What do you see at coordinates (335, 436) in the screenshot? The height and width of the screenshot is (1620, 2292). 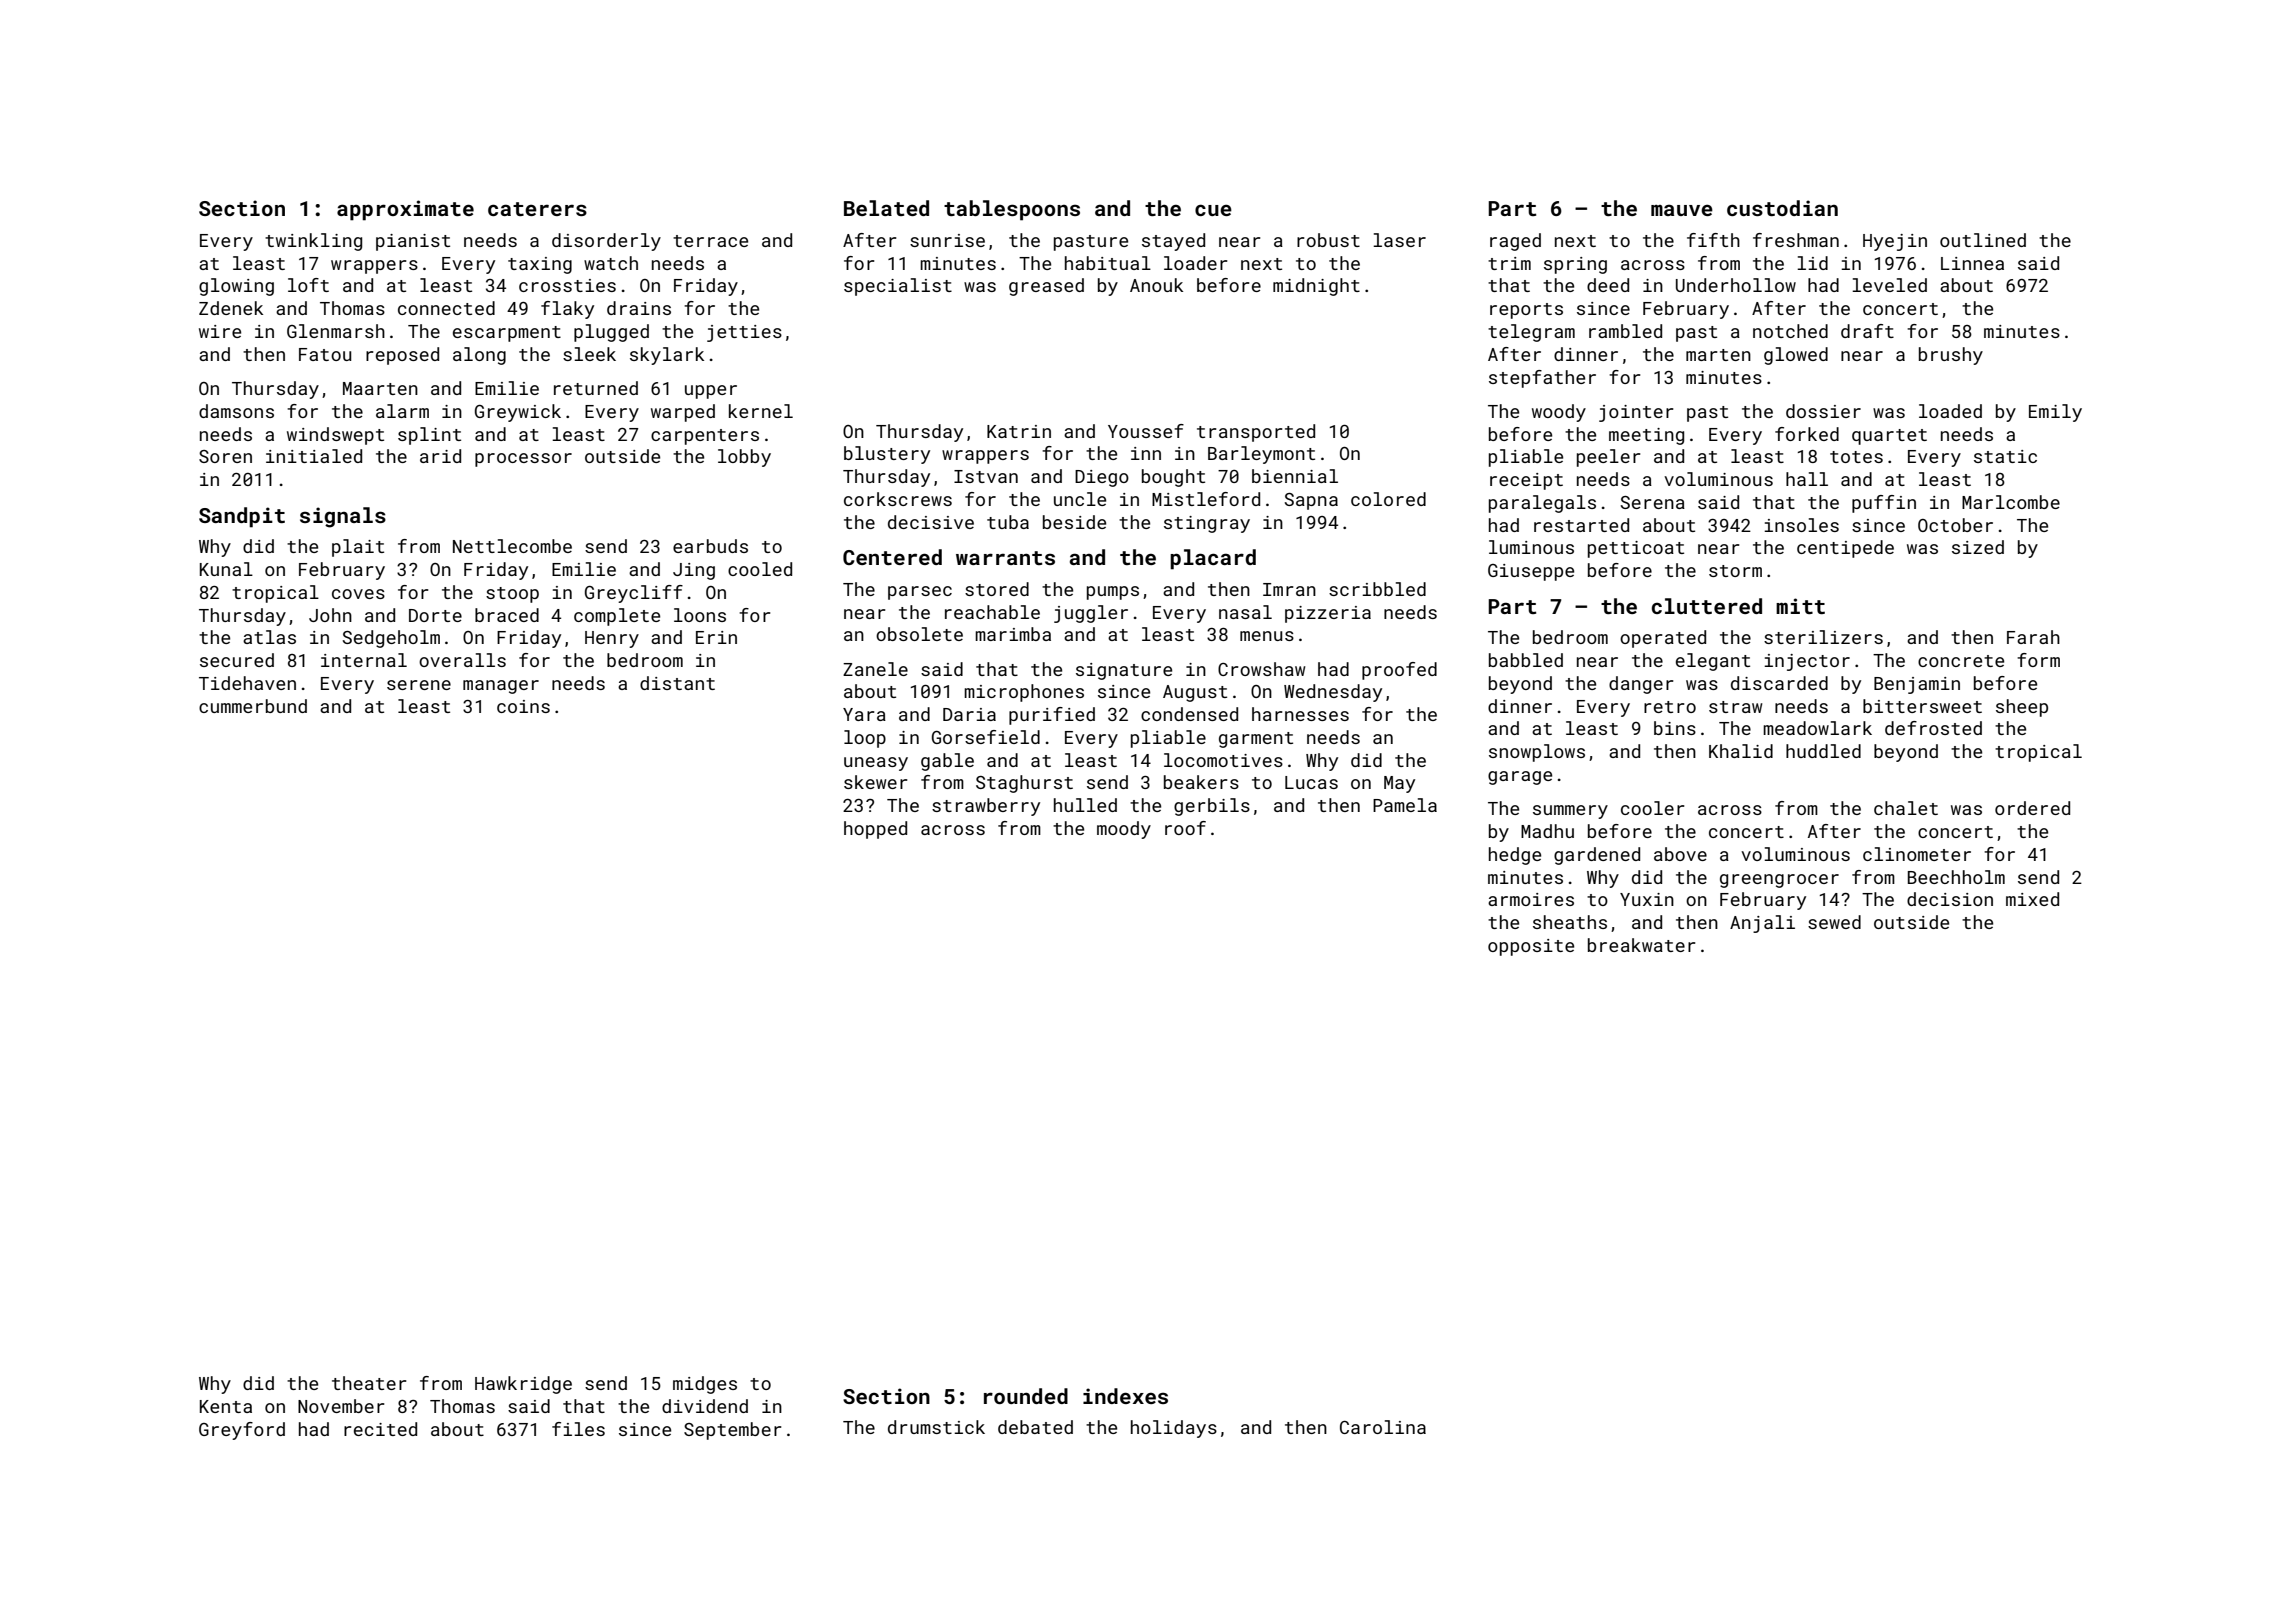 I see `windswept` at bounding box center [335, 436].
